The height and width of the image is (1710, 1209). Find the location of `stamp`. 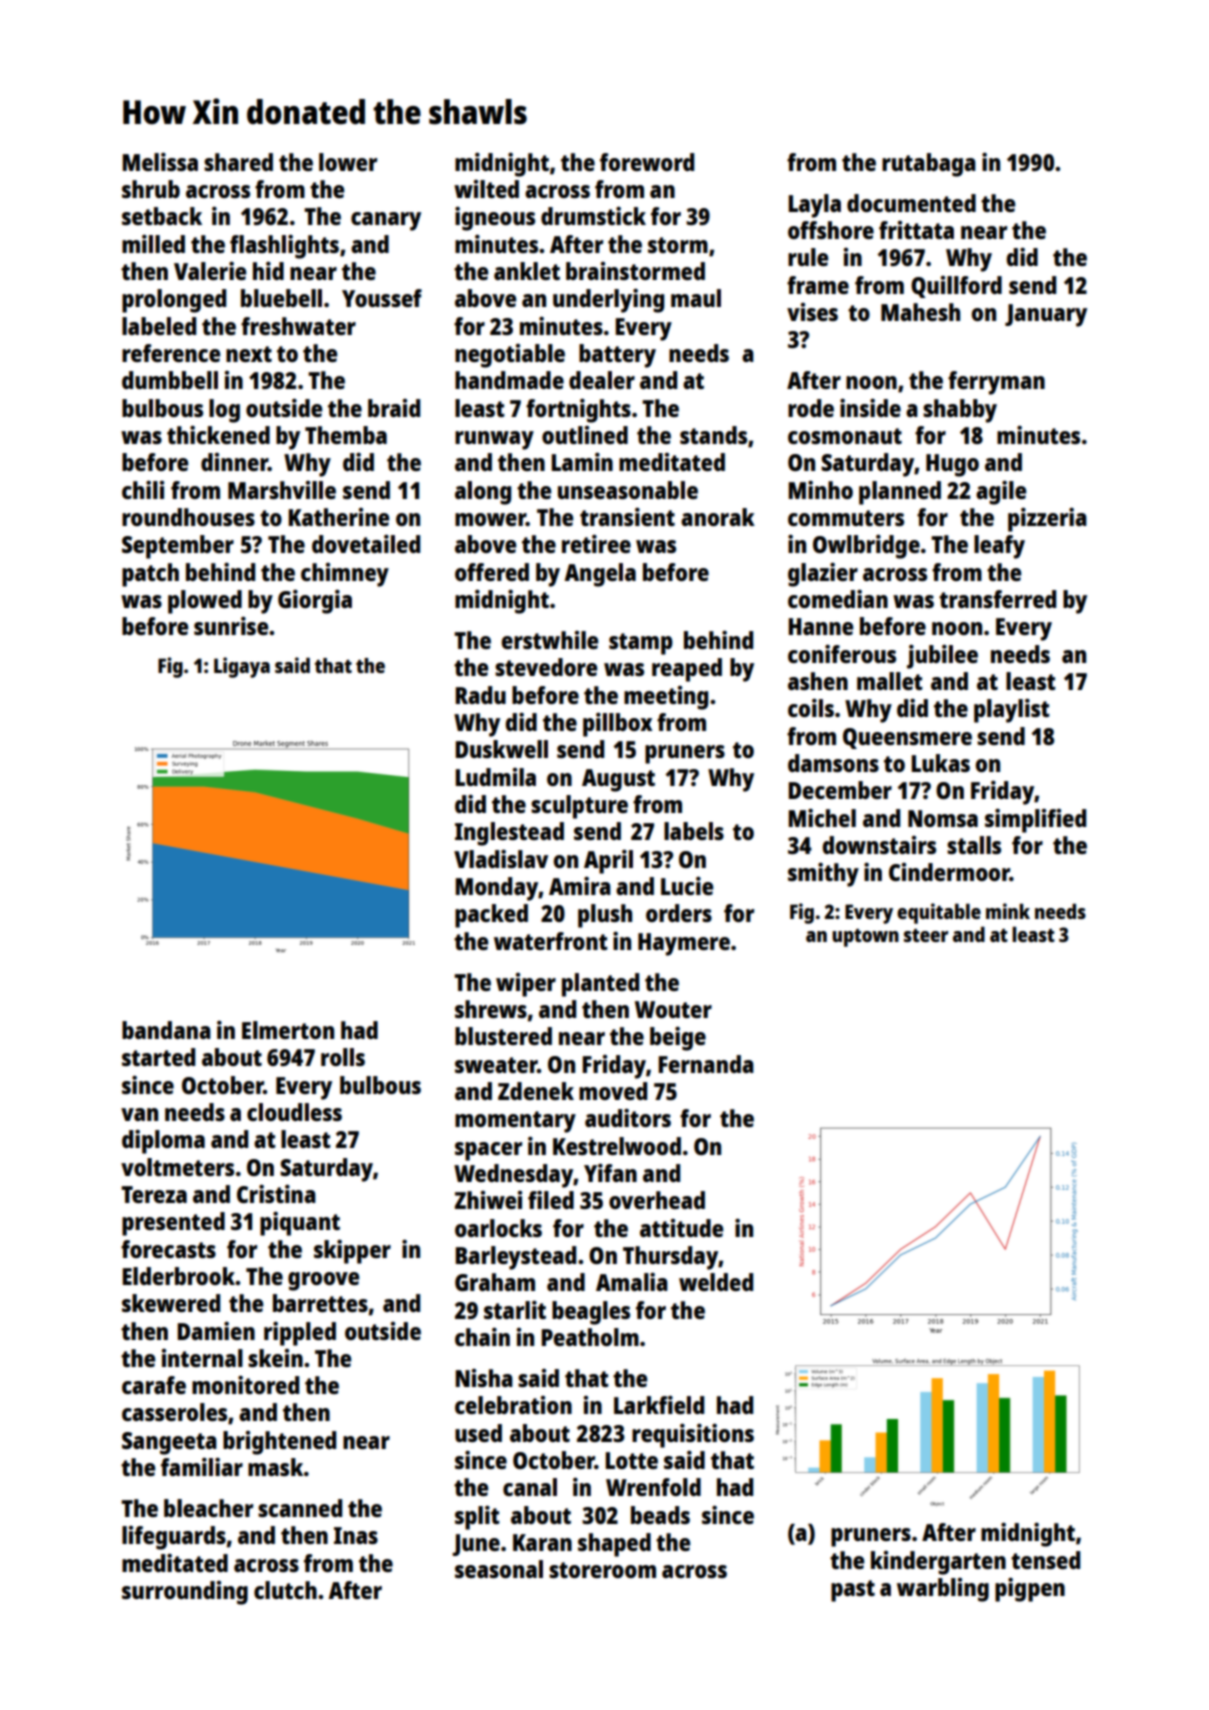

stamp is located at coordinates (641, 644).
